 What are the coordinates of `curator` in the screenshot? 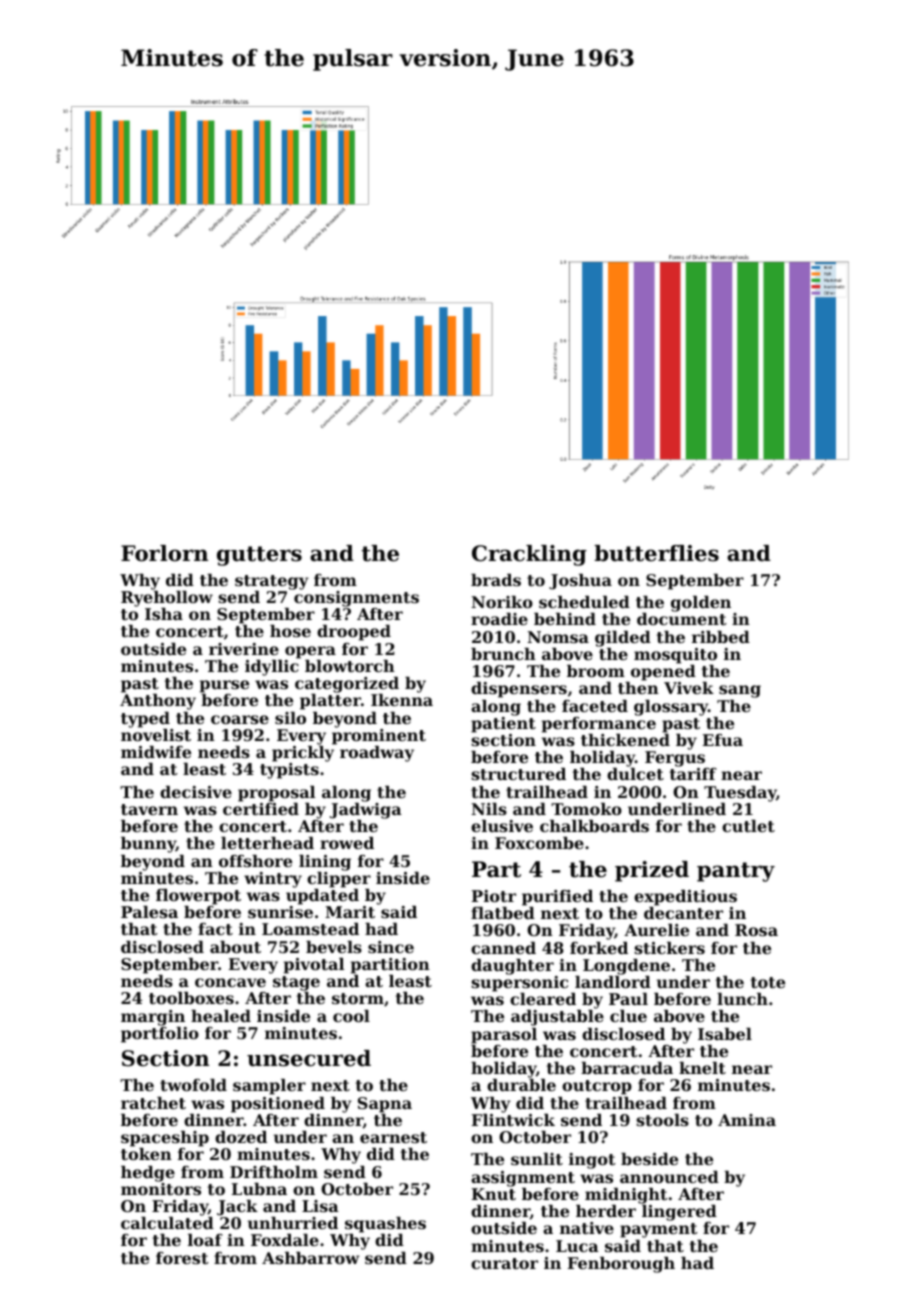 It's located at (504, 1263).
